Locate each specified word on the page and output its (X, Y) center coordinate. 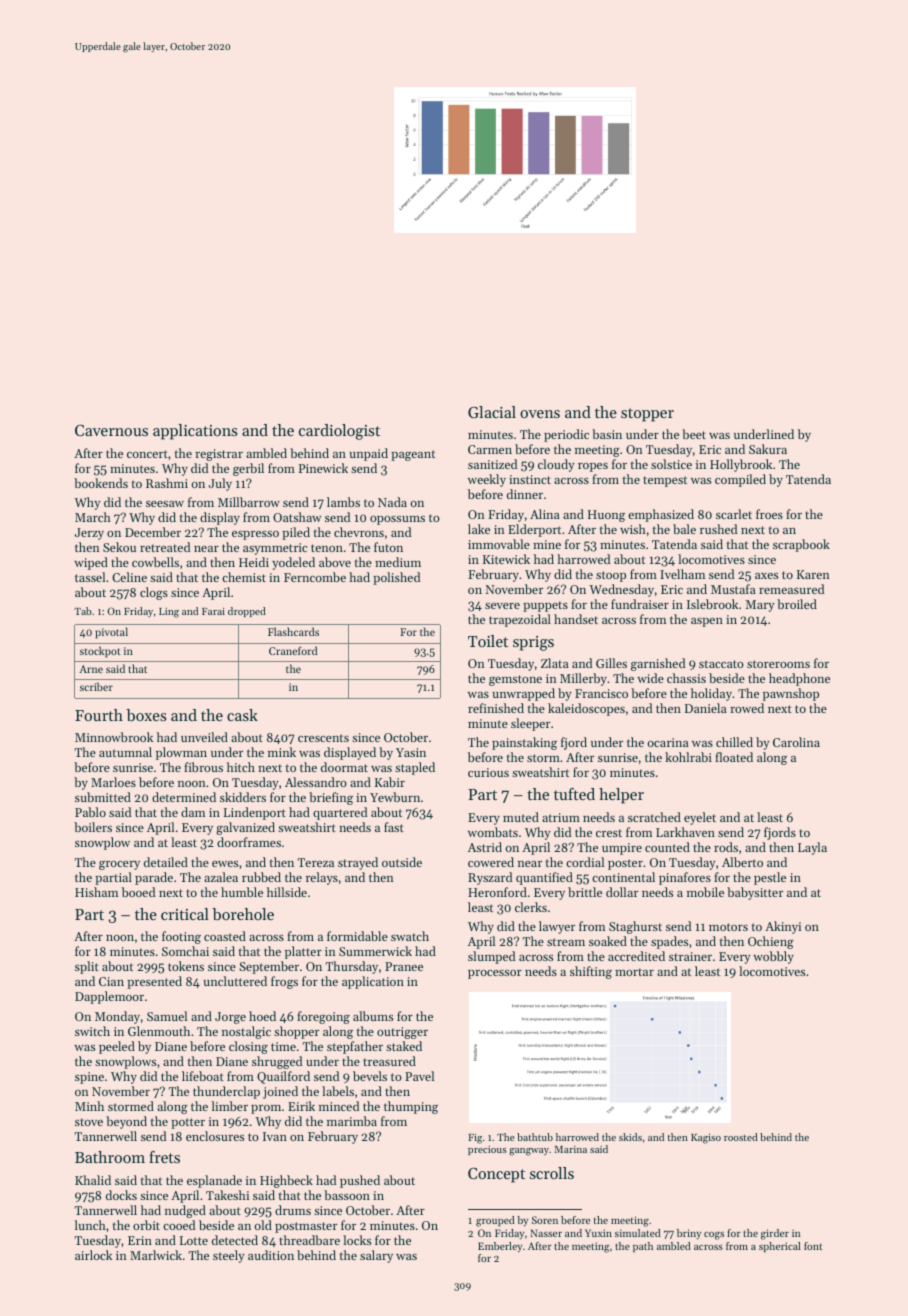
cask (242, 715)
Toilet (488, 641)
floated (734, 757)
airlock (93, 1255)
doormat (344, 767)
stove (89, 1122)
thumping (411, 1107)
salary (376, 1256)
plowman (181, 753)
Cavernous (111, 430)
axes (766, 576)
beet (694, 434)
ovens (540, 414)
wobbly (773, 957)
